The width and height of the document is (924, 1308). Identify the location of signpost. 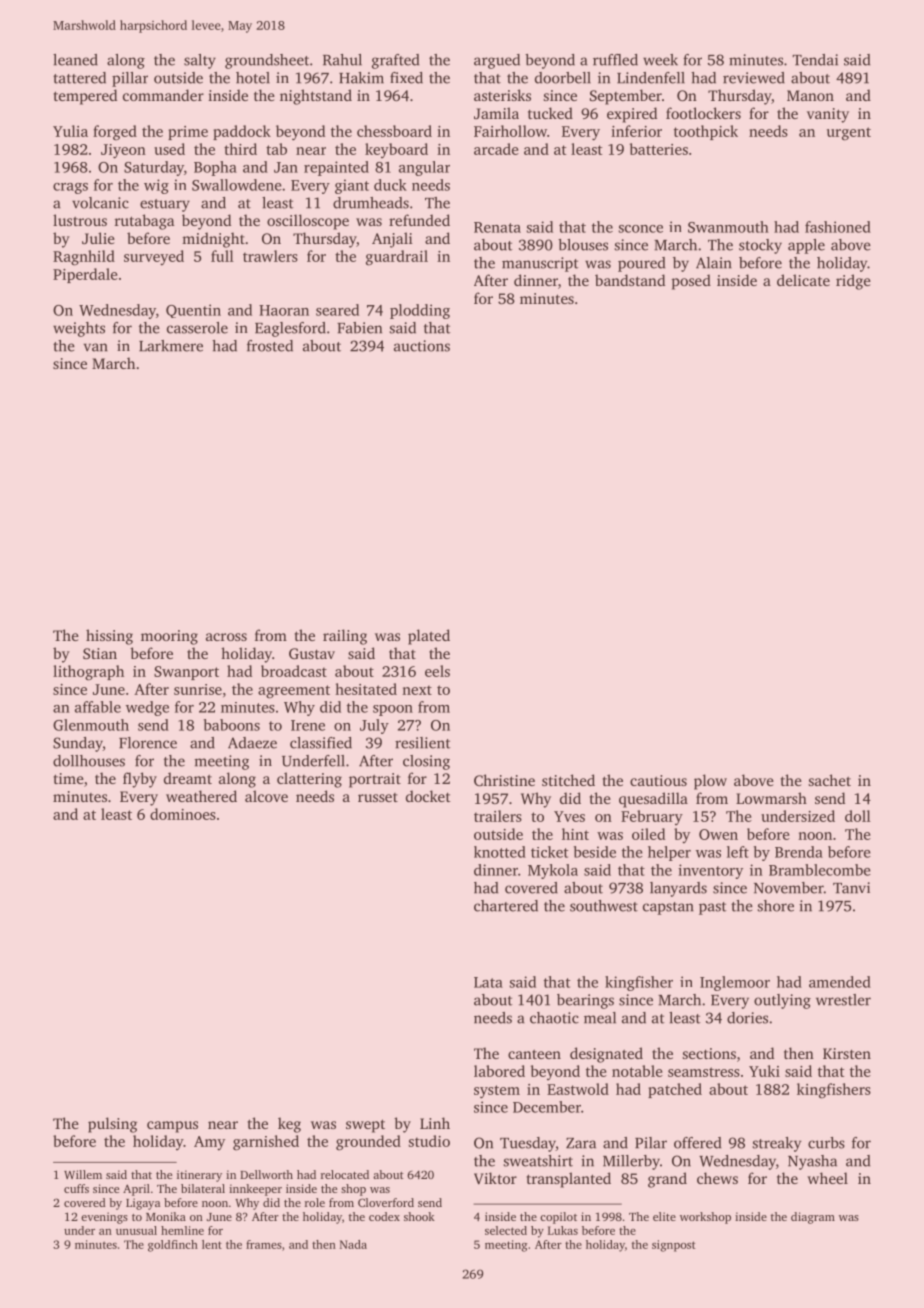
(674, 1246).
